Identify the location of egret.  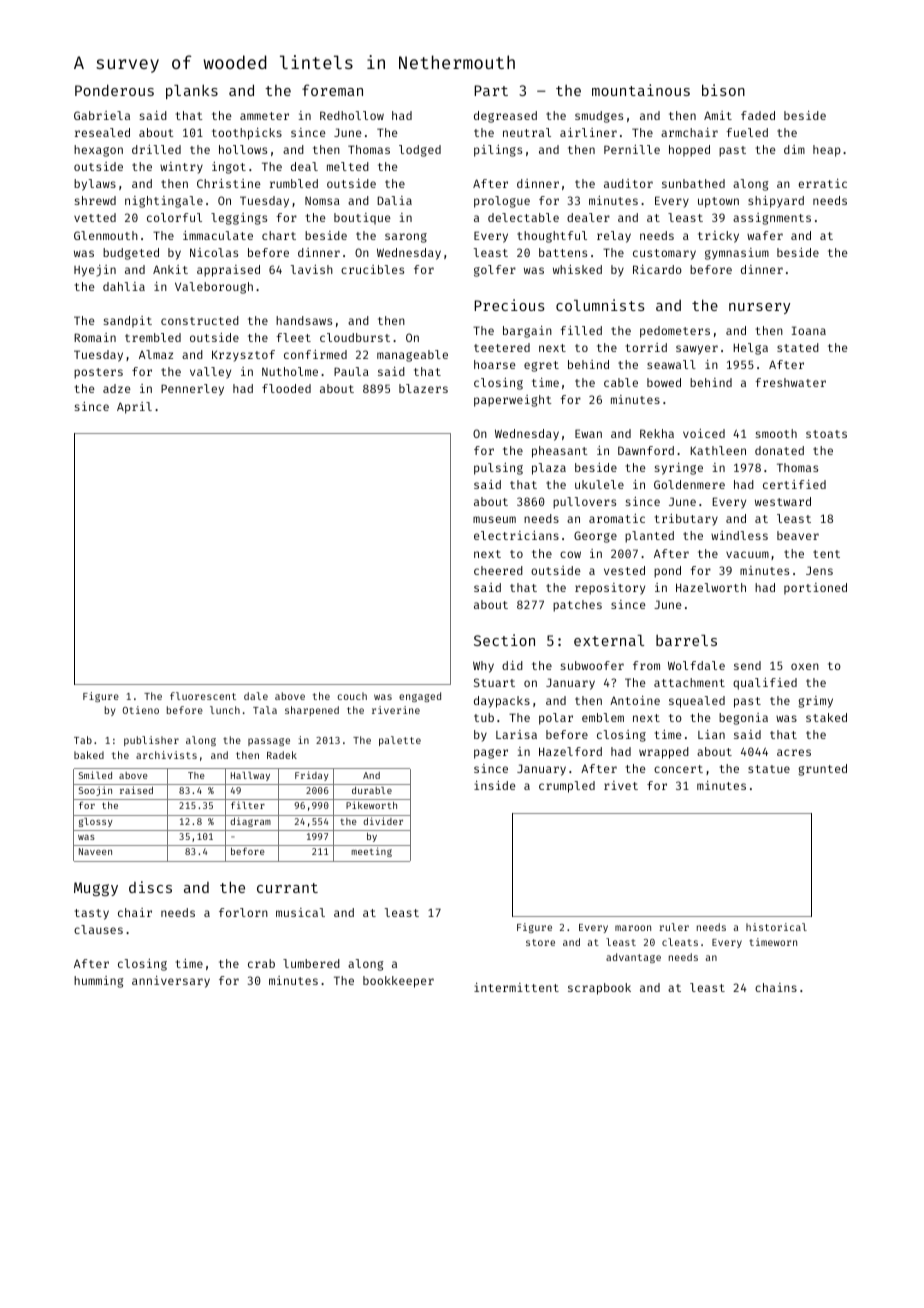
(541, 366).
